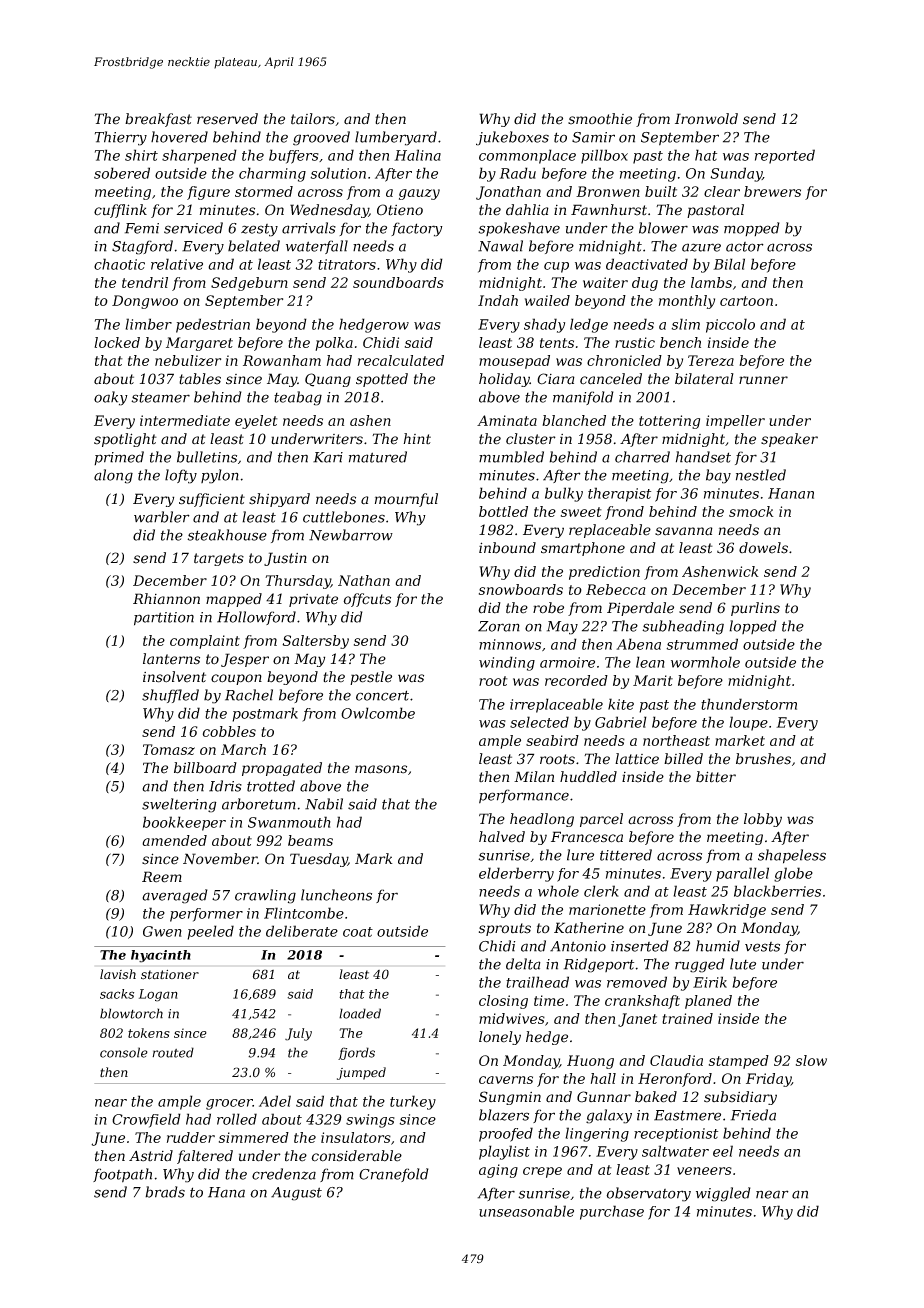  I want to click on removed, so click(637, 982).
